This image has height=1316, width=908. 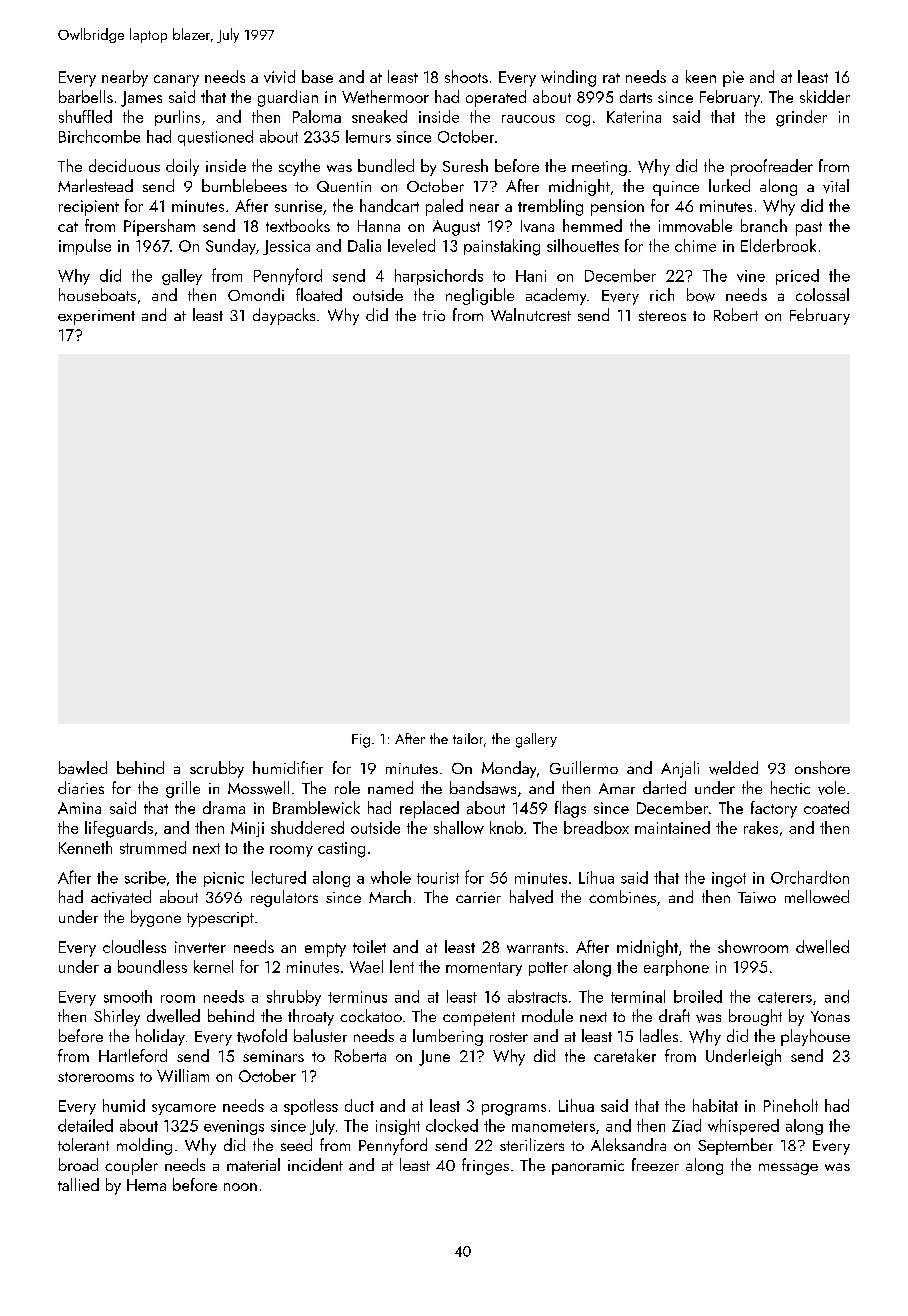 What do you see at coordinates (537, 226) in the image?
I see `Ivana` at bounding box center [537, 226].
